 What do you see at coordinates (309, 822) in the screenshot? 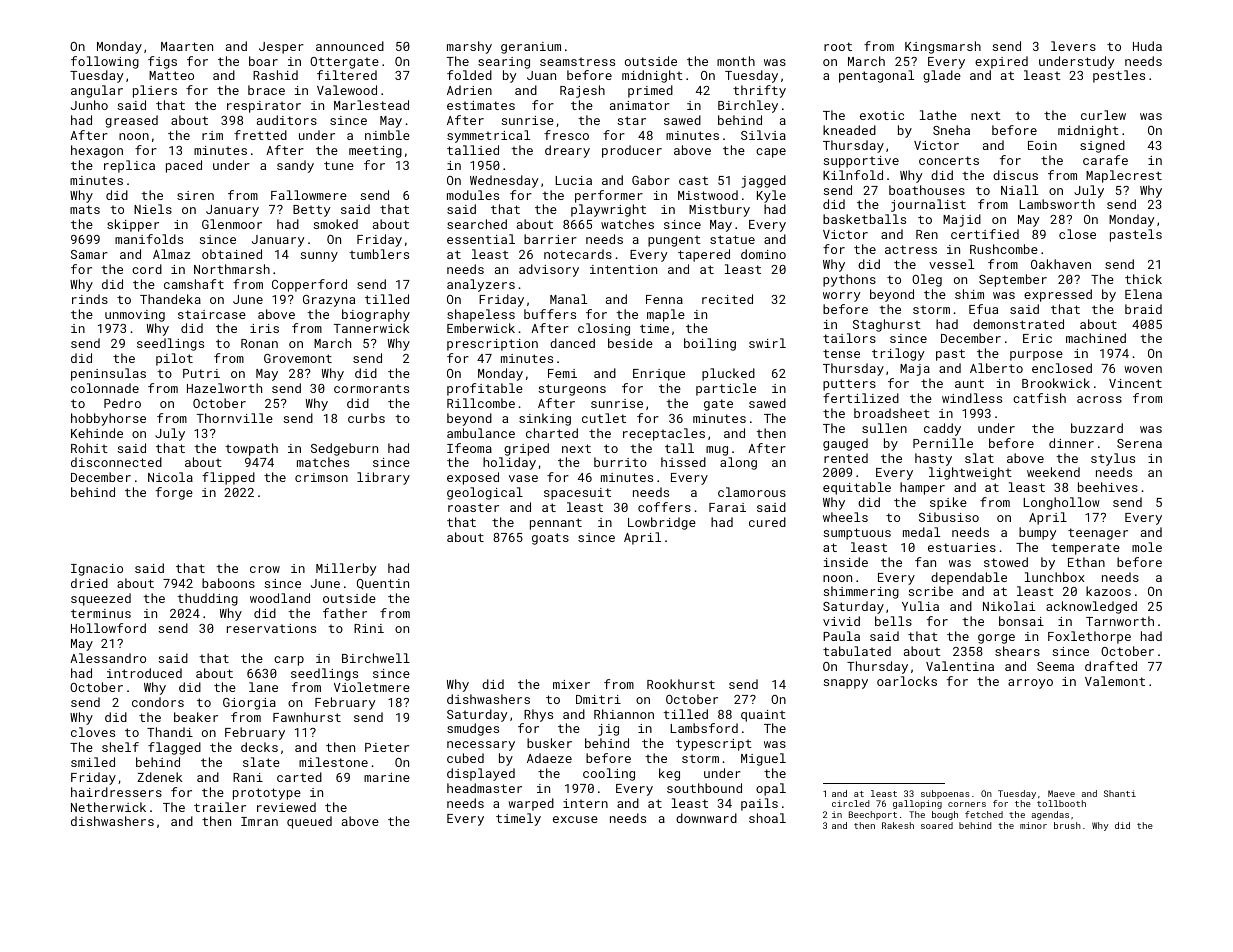
I see `queued` at bounding box center [309, 822].
